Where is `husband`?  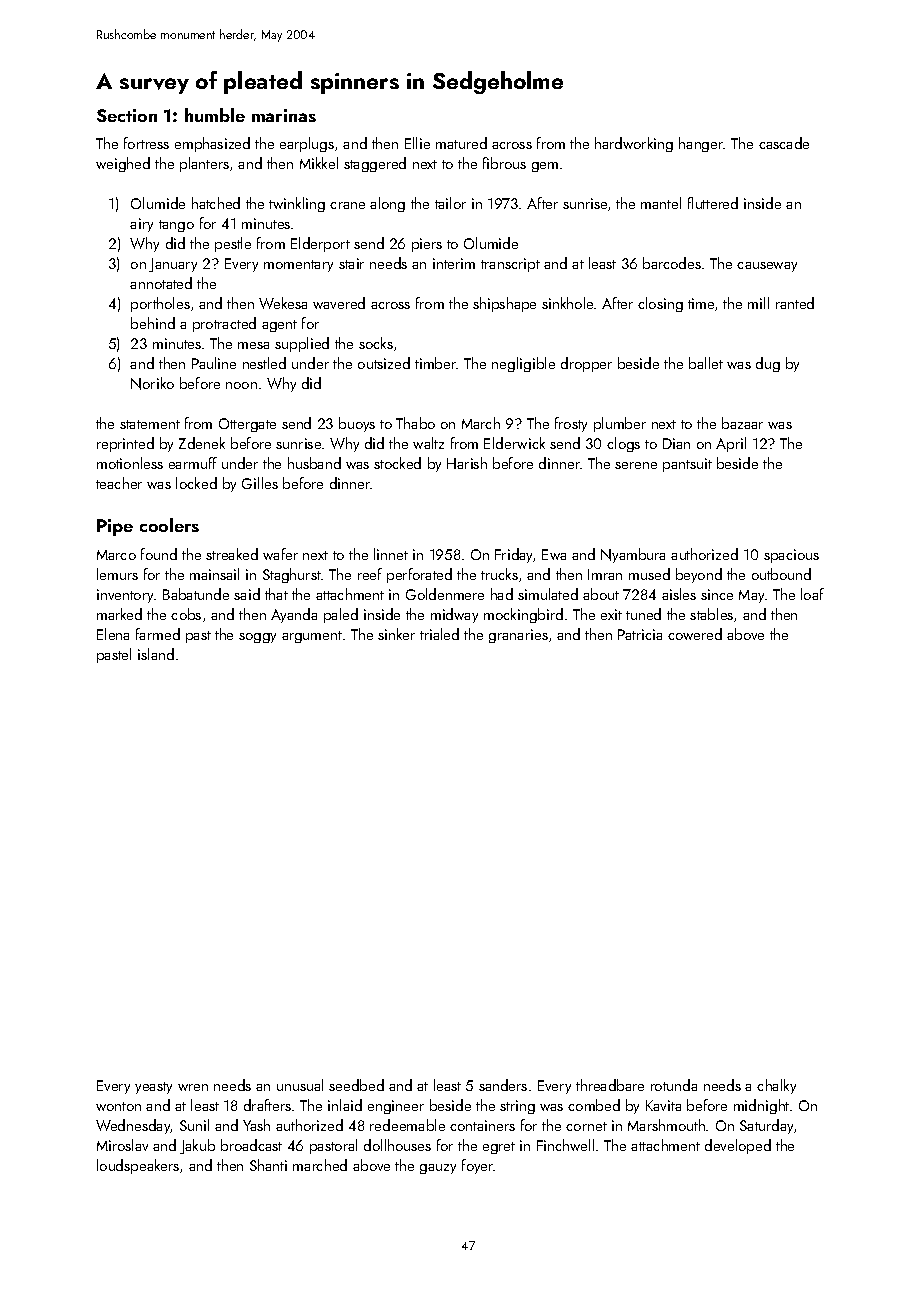 husband is located at coordinates (314, 463).
